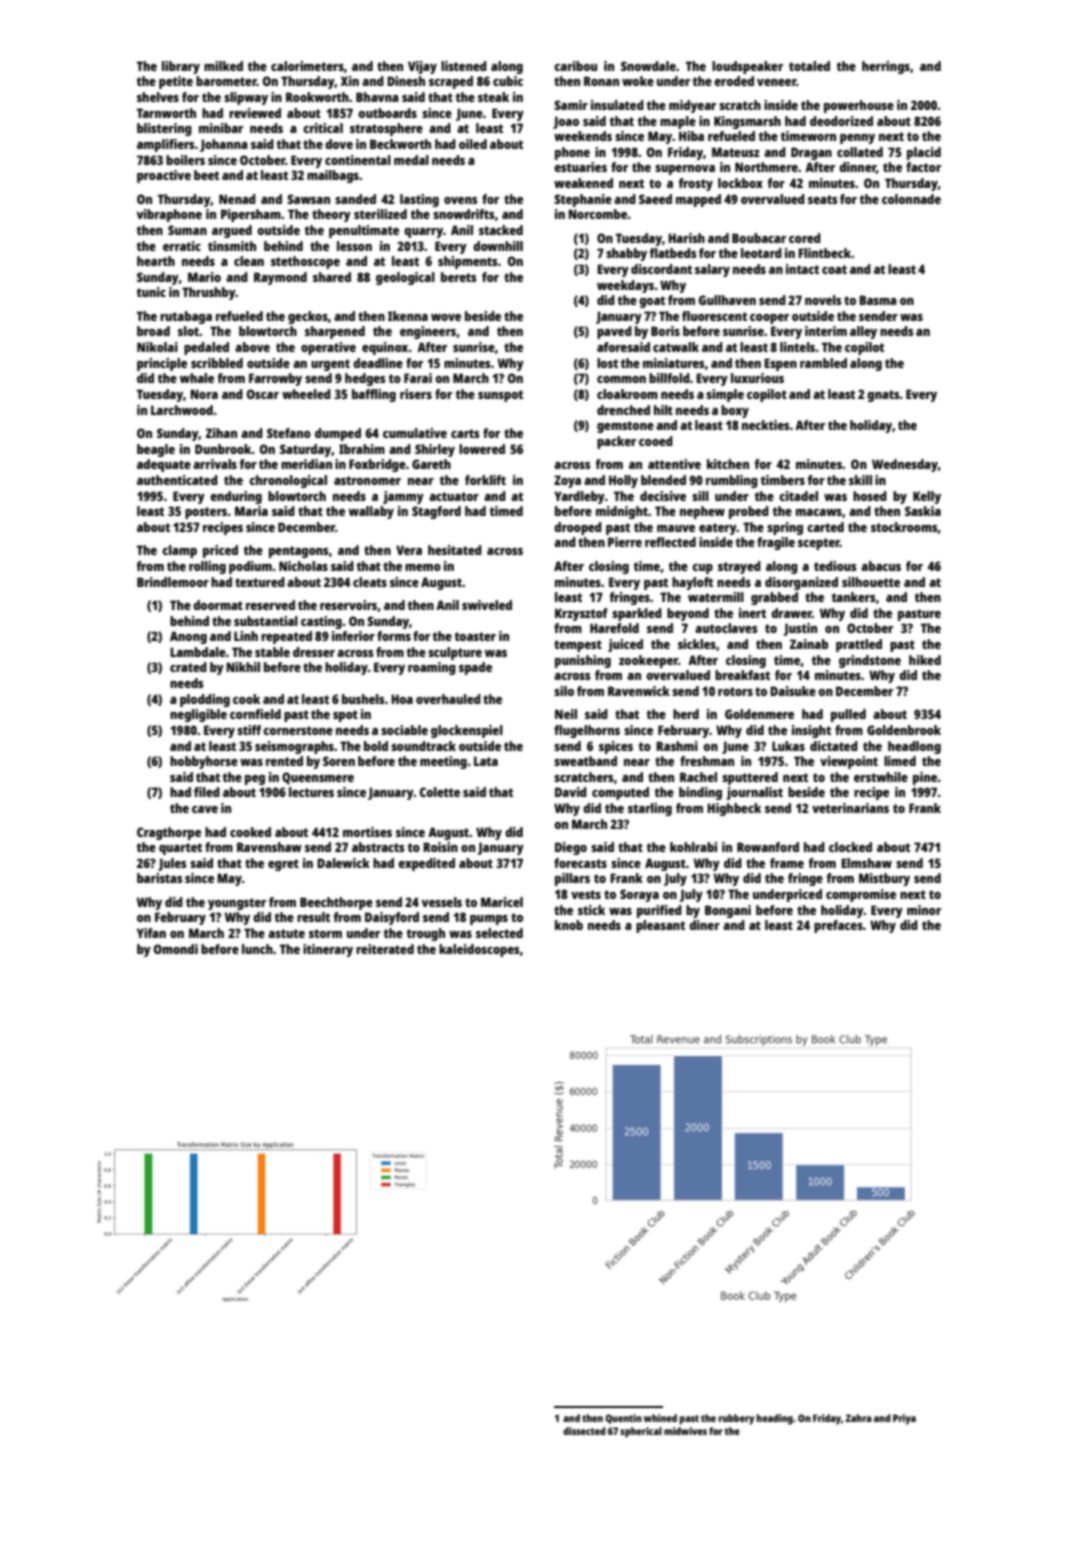  I want to click on prefaces, so click(838, 926).
